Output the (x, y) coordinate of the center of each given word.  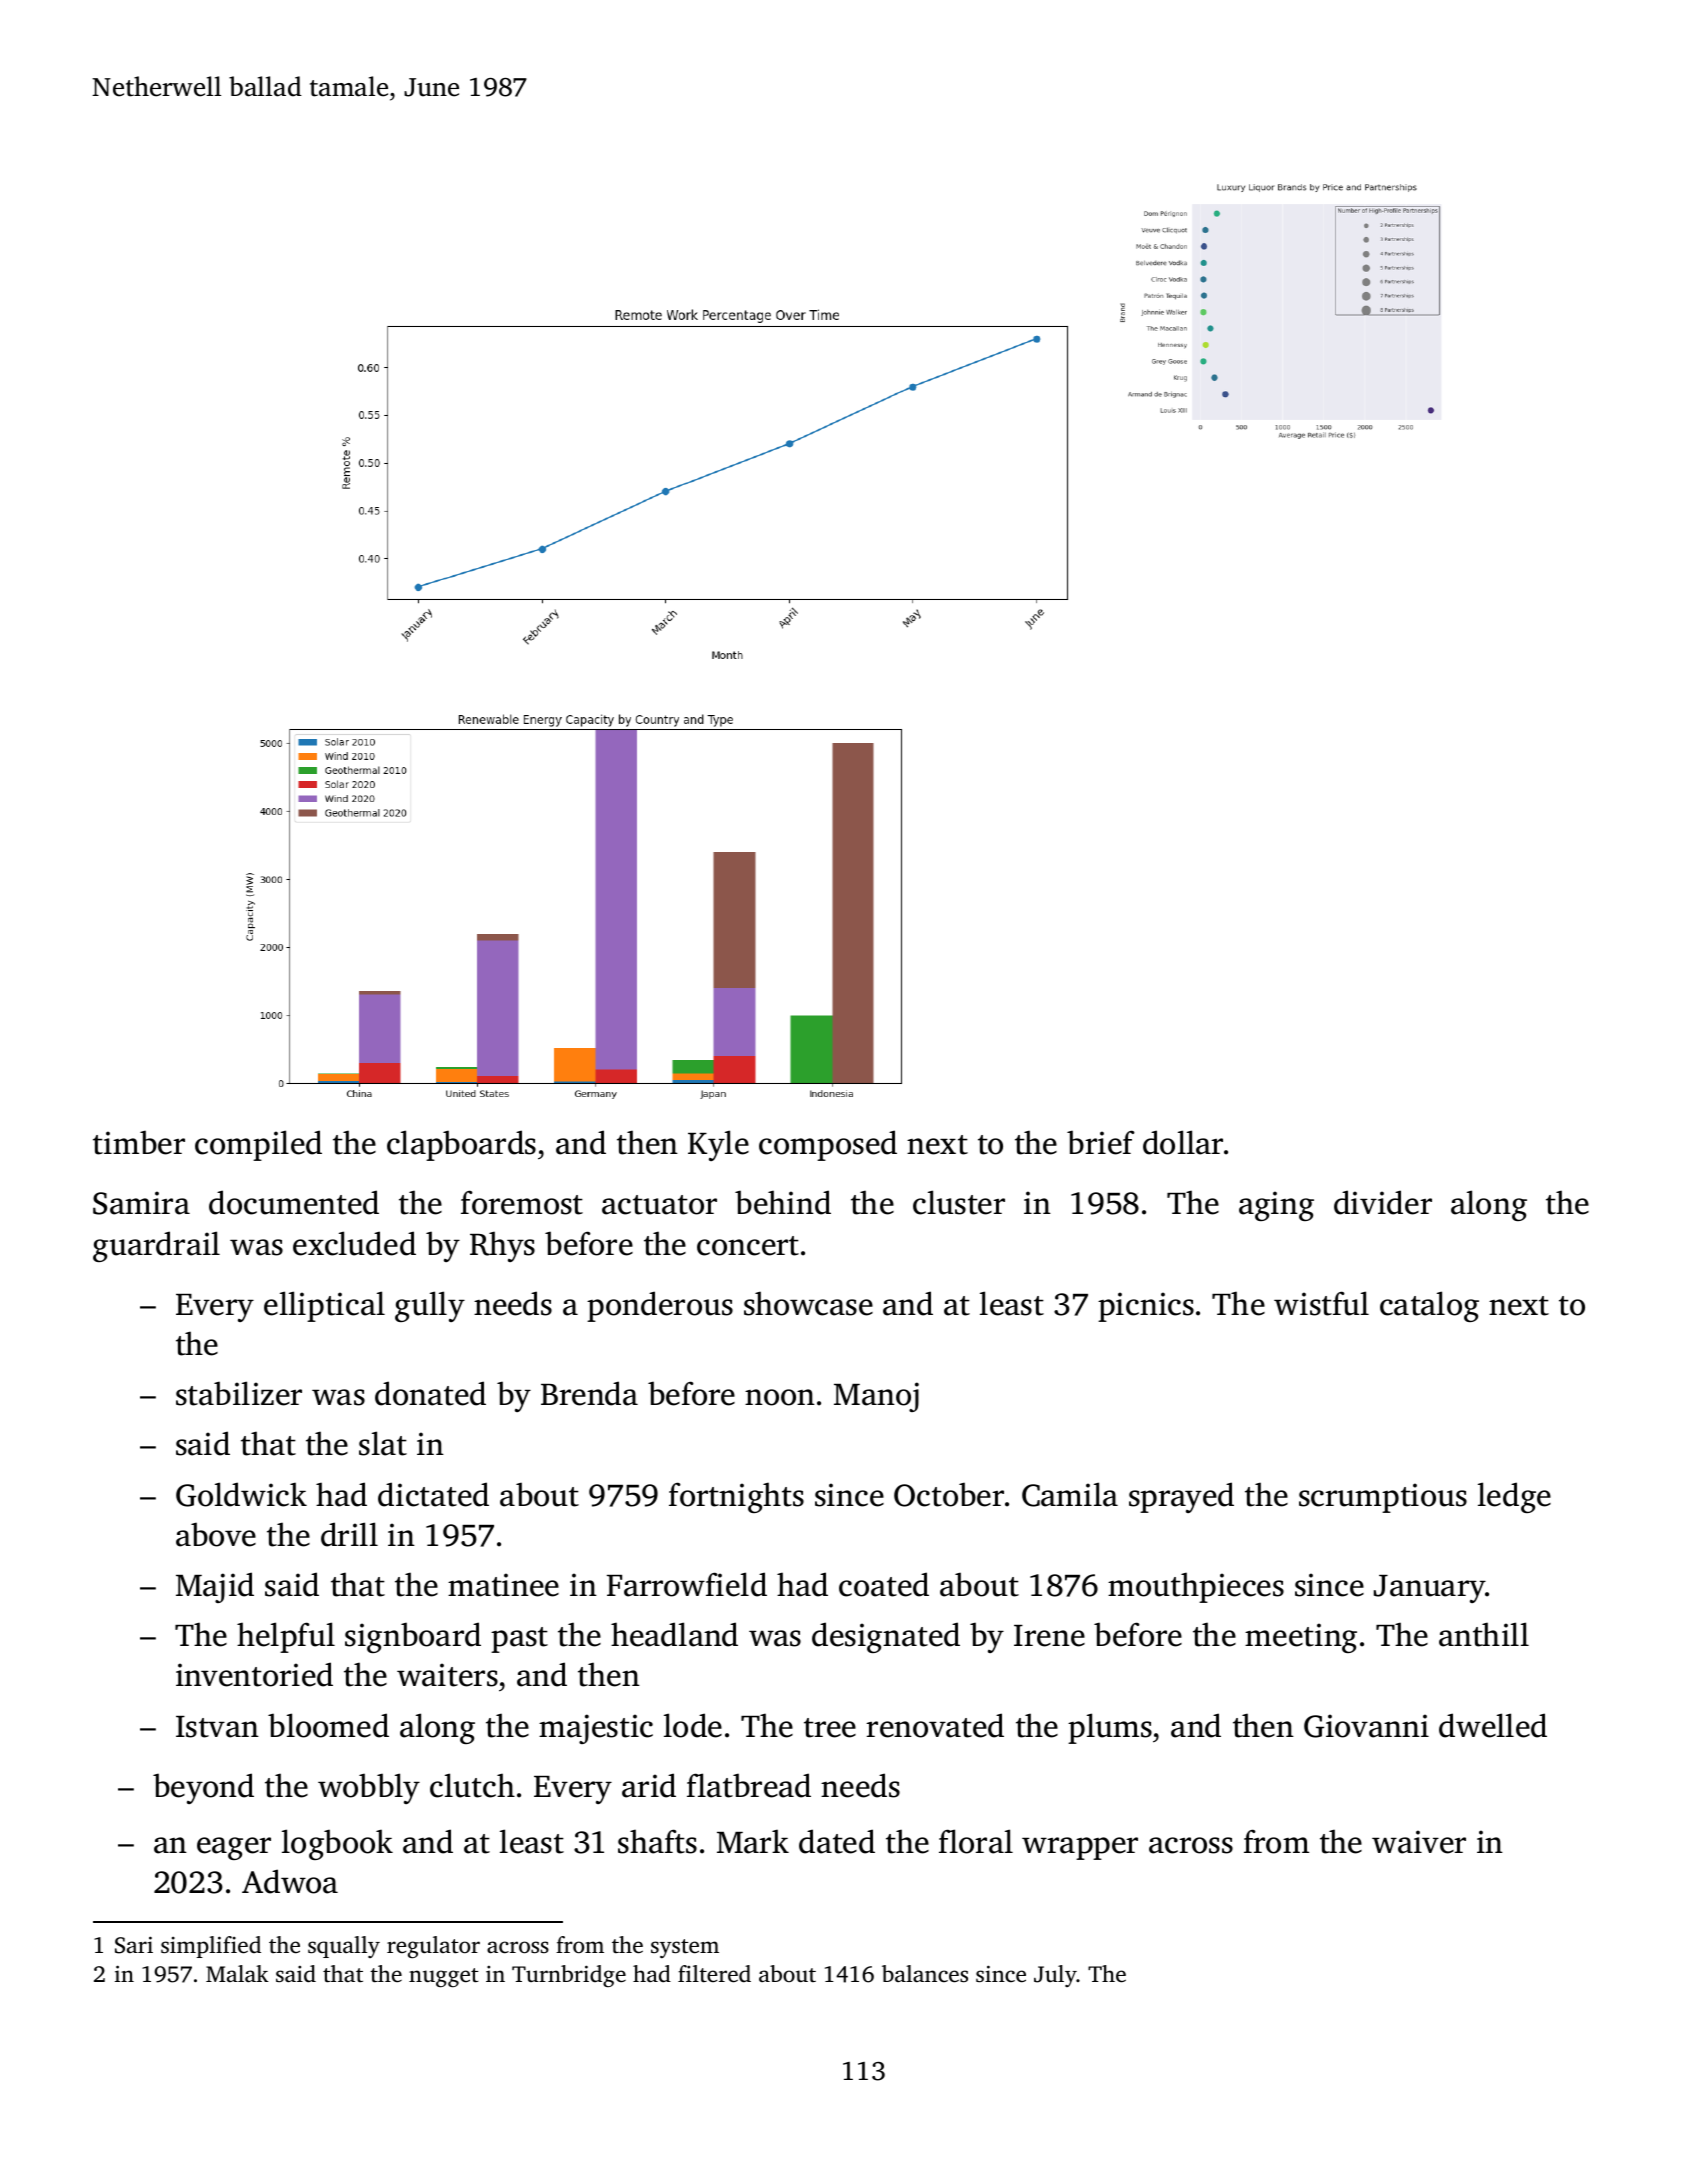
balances (925, 1974)
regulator (433, 1947)
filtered (714, 1974)
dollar (1183, 1142)
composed (828, 1145)
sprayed (1181, 1497)
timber (139, 1142)
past (519, 1640)
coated (884, 1584)
